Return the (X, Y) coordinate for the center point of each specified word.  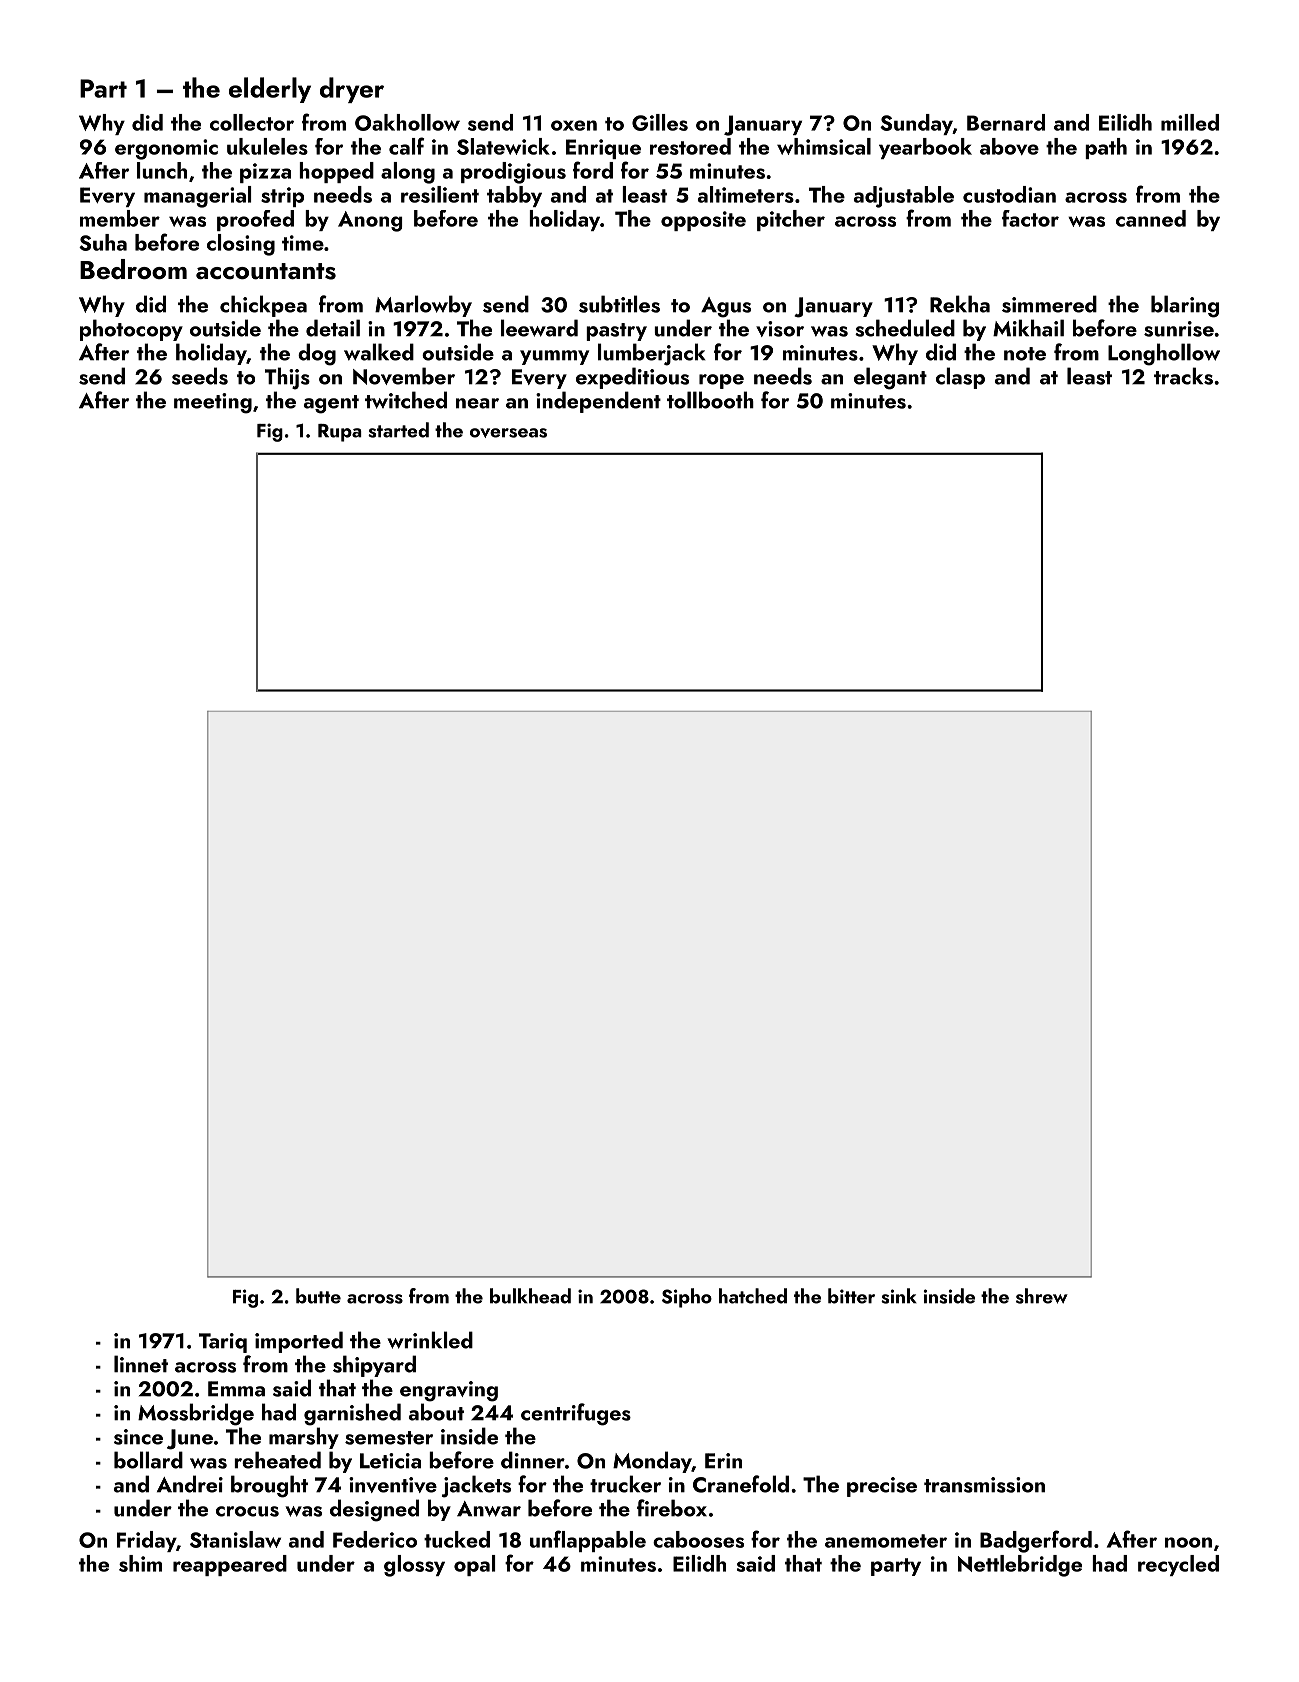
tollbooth (710, 400)
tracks (1183, 376)
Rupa (340, 433)
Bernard (1006, 122)
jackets (476, 1486)
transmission (984, 1485)
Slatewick (503, 146)
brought (269, 1486)
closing (241, 245)
